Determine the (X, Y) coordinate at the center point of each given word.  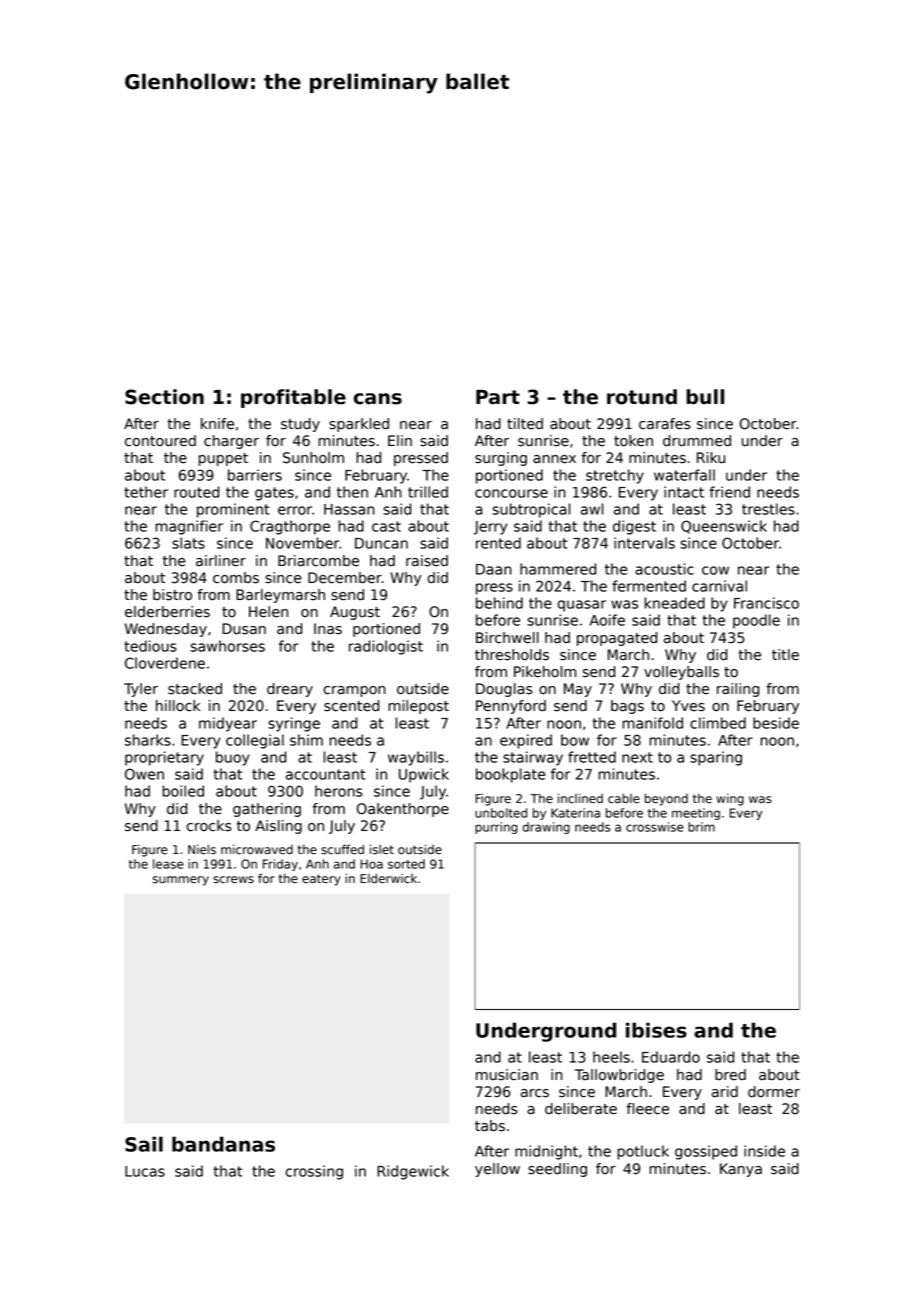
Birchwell (507, 638)
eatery (321, 880)
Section (164, 397)
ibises (656, 1030)
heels (611, 1057)
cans (378, 399)
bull (705, 397)
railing (738, 690)
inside (764, 1151)
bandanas (223, 1144)
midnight (546, 1152)
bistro (172, 595)
